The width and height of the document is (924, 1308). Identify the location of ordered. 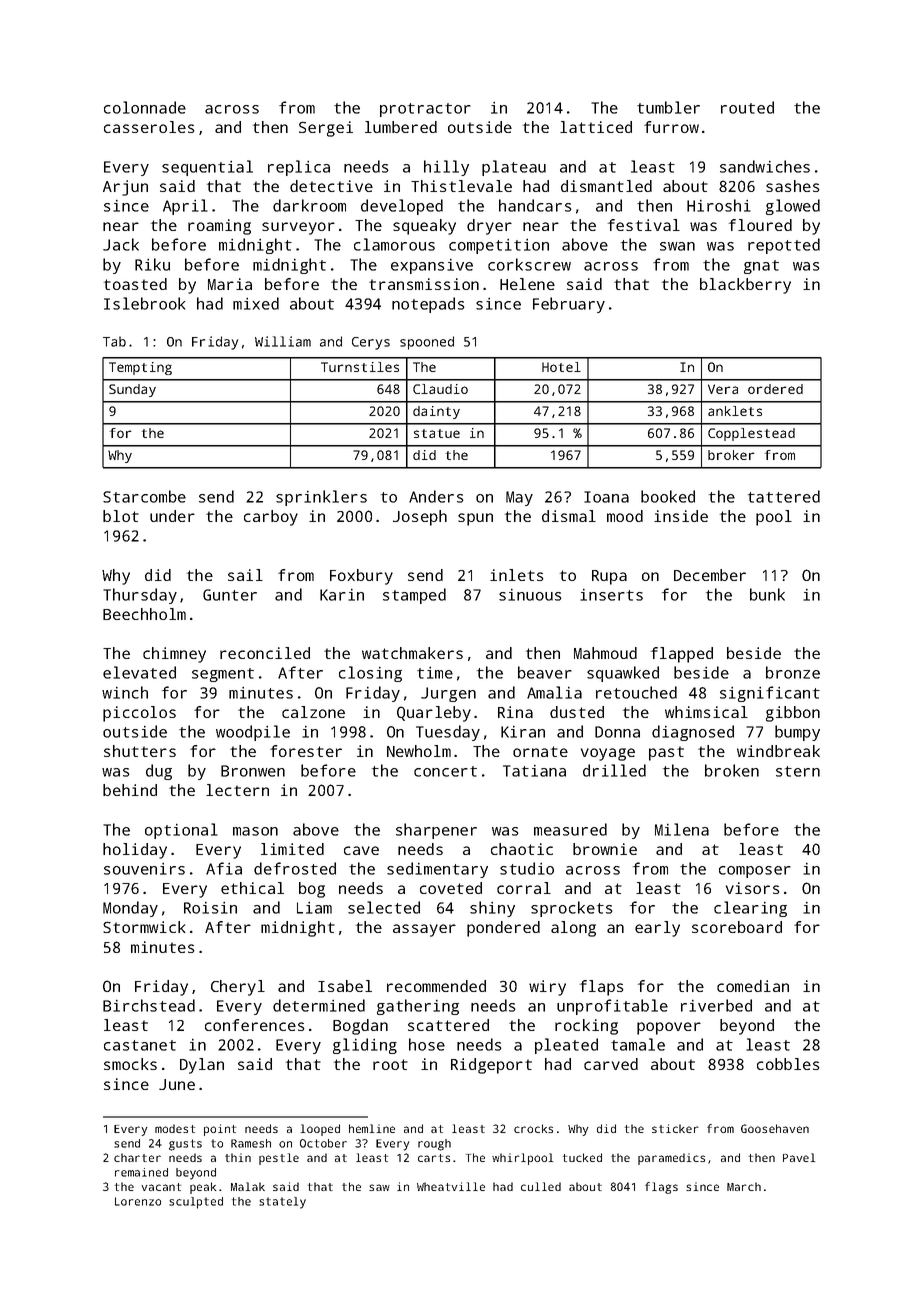
(775, 389).
